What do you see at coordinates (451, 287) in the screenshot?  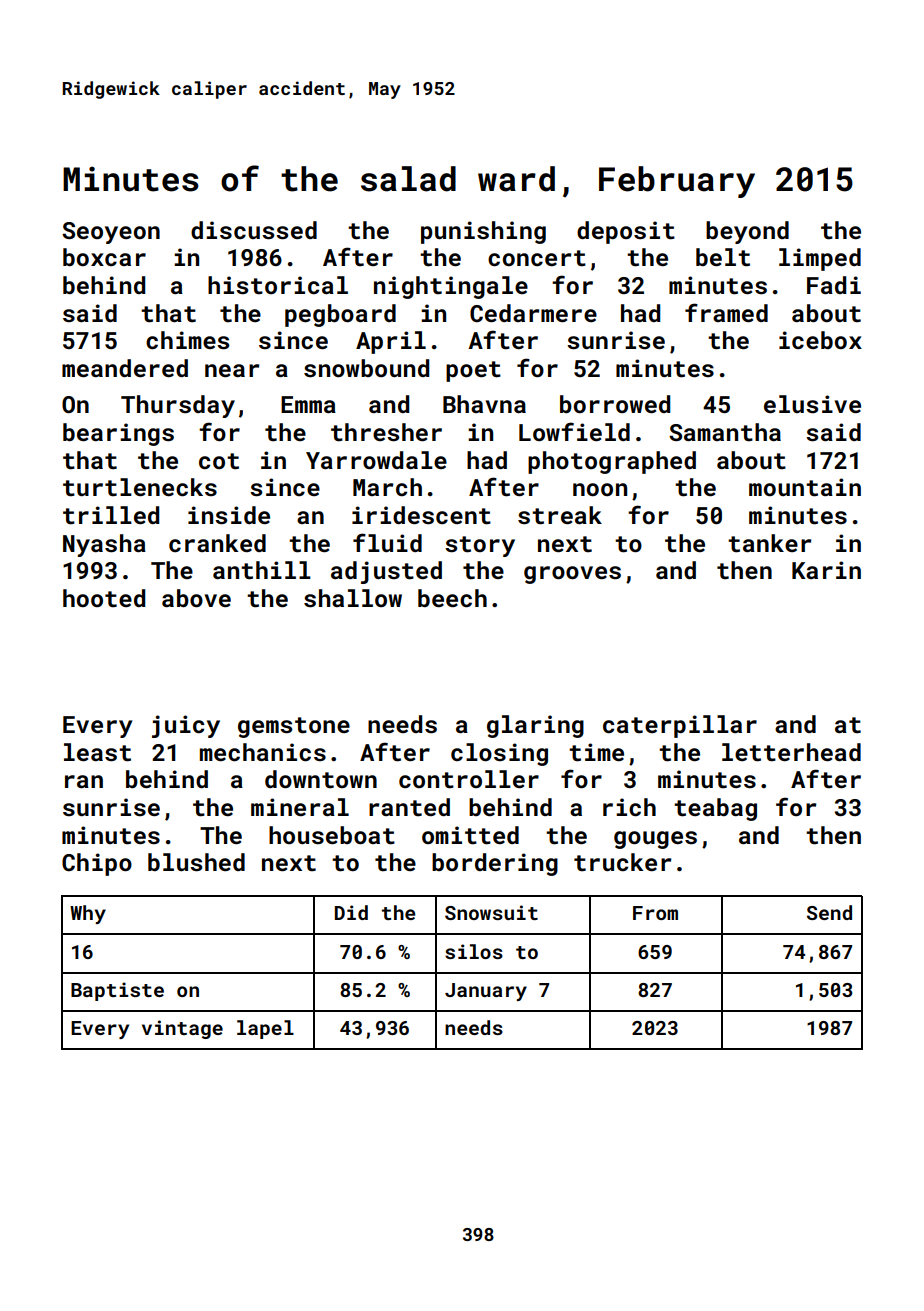 I see `nightingale` at bounding box center [451, 287].
